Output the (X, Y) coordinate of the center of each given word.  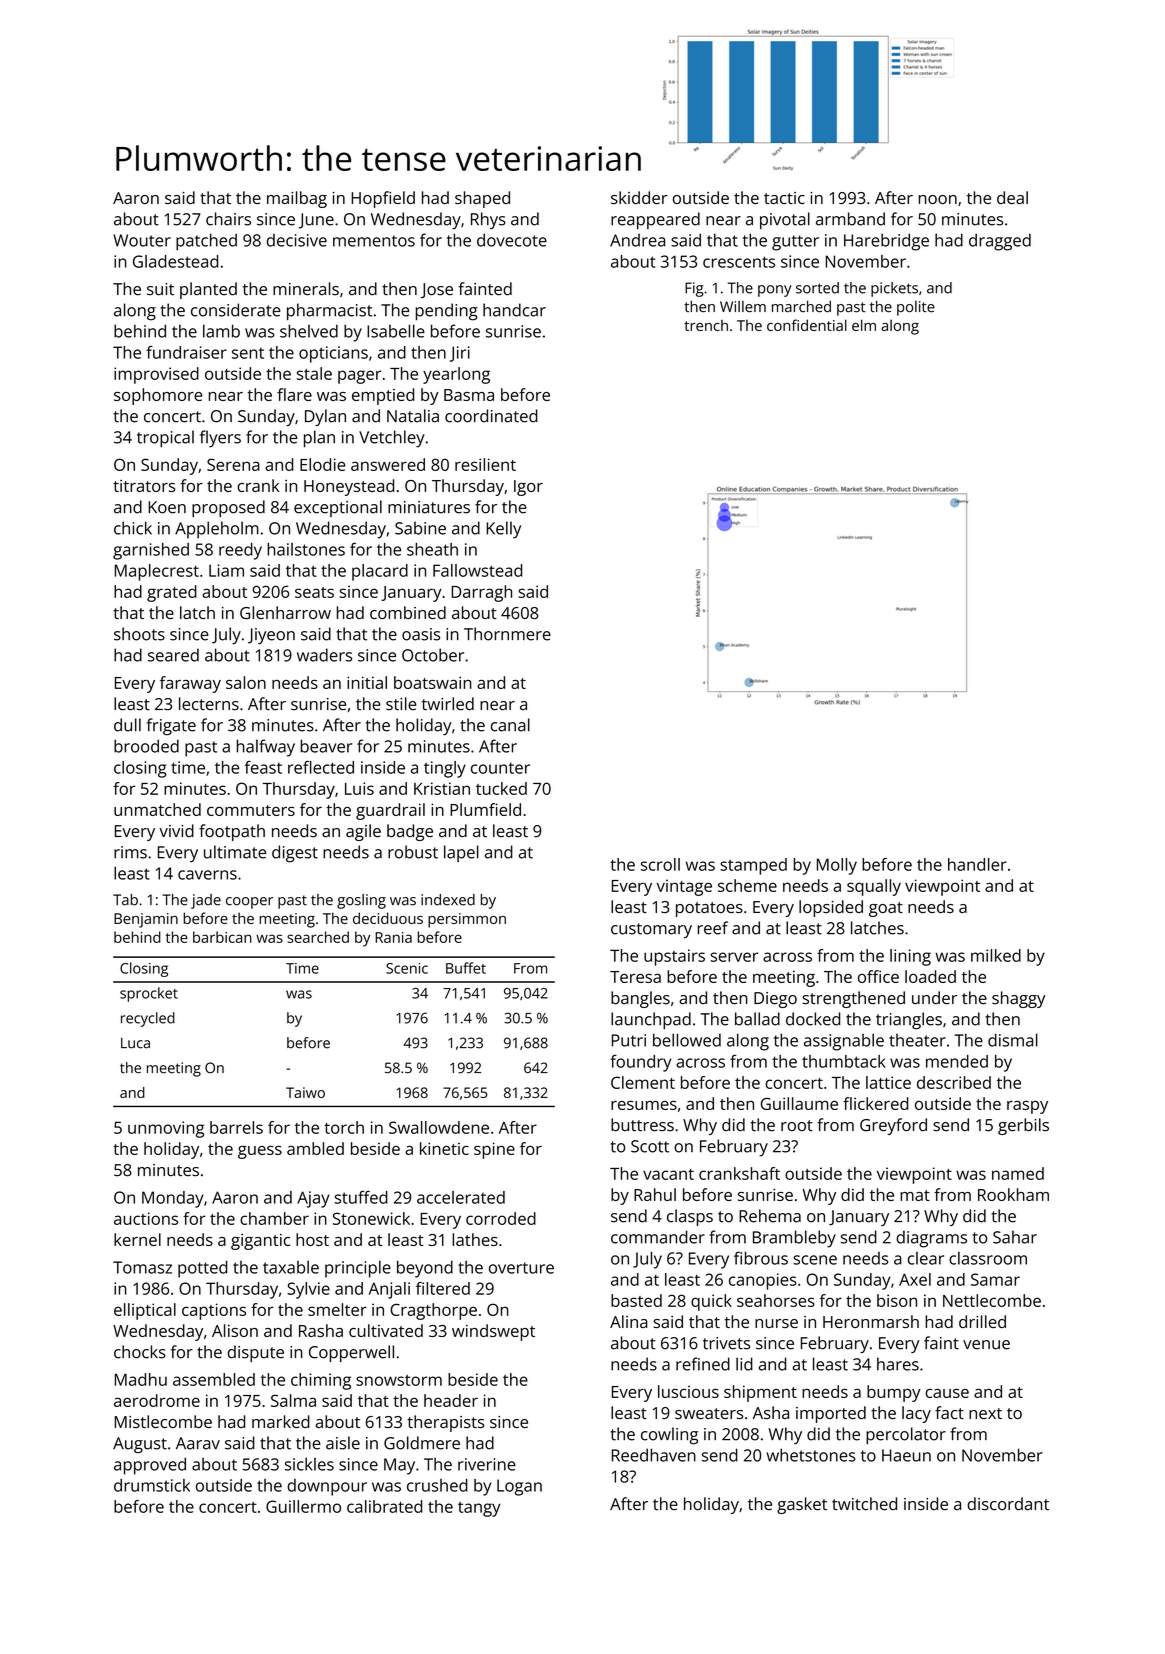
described (954, 1082)
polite (916, 308)
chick (133, 528)
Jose (437, 290)
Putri (629, 1040)
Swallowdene (439, 1127)
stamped (753, 866)
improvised (156, 375)
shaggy (1018, 999)
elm (864, 325)
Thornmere (507, 634)
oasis (421, 634)
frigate (171, 726)
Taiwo (305, 1092)
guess (260, 1152)
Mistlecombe (163, 1421)
